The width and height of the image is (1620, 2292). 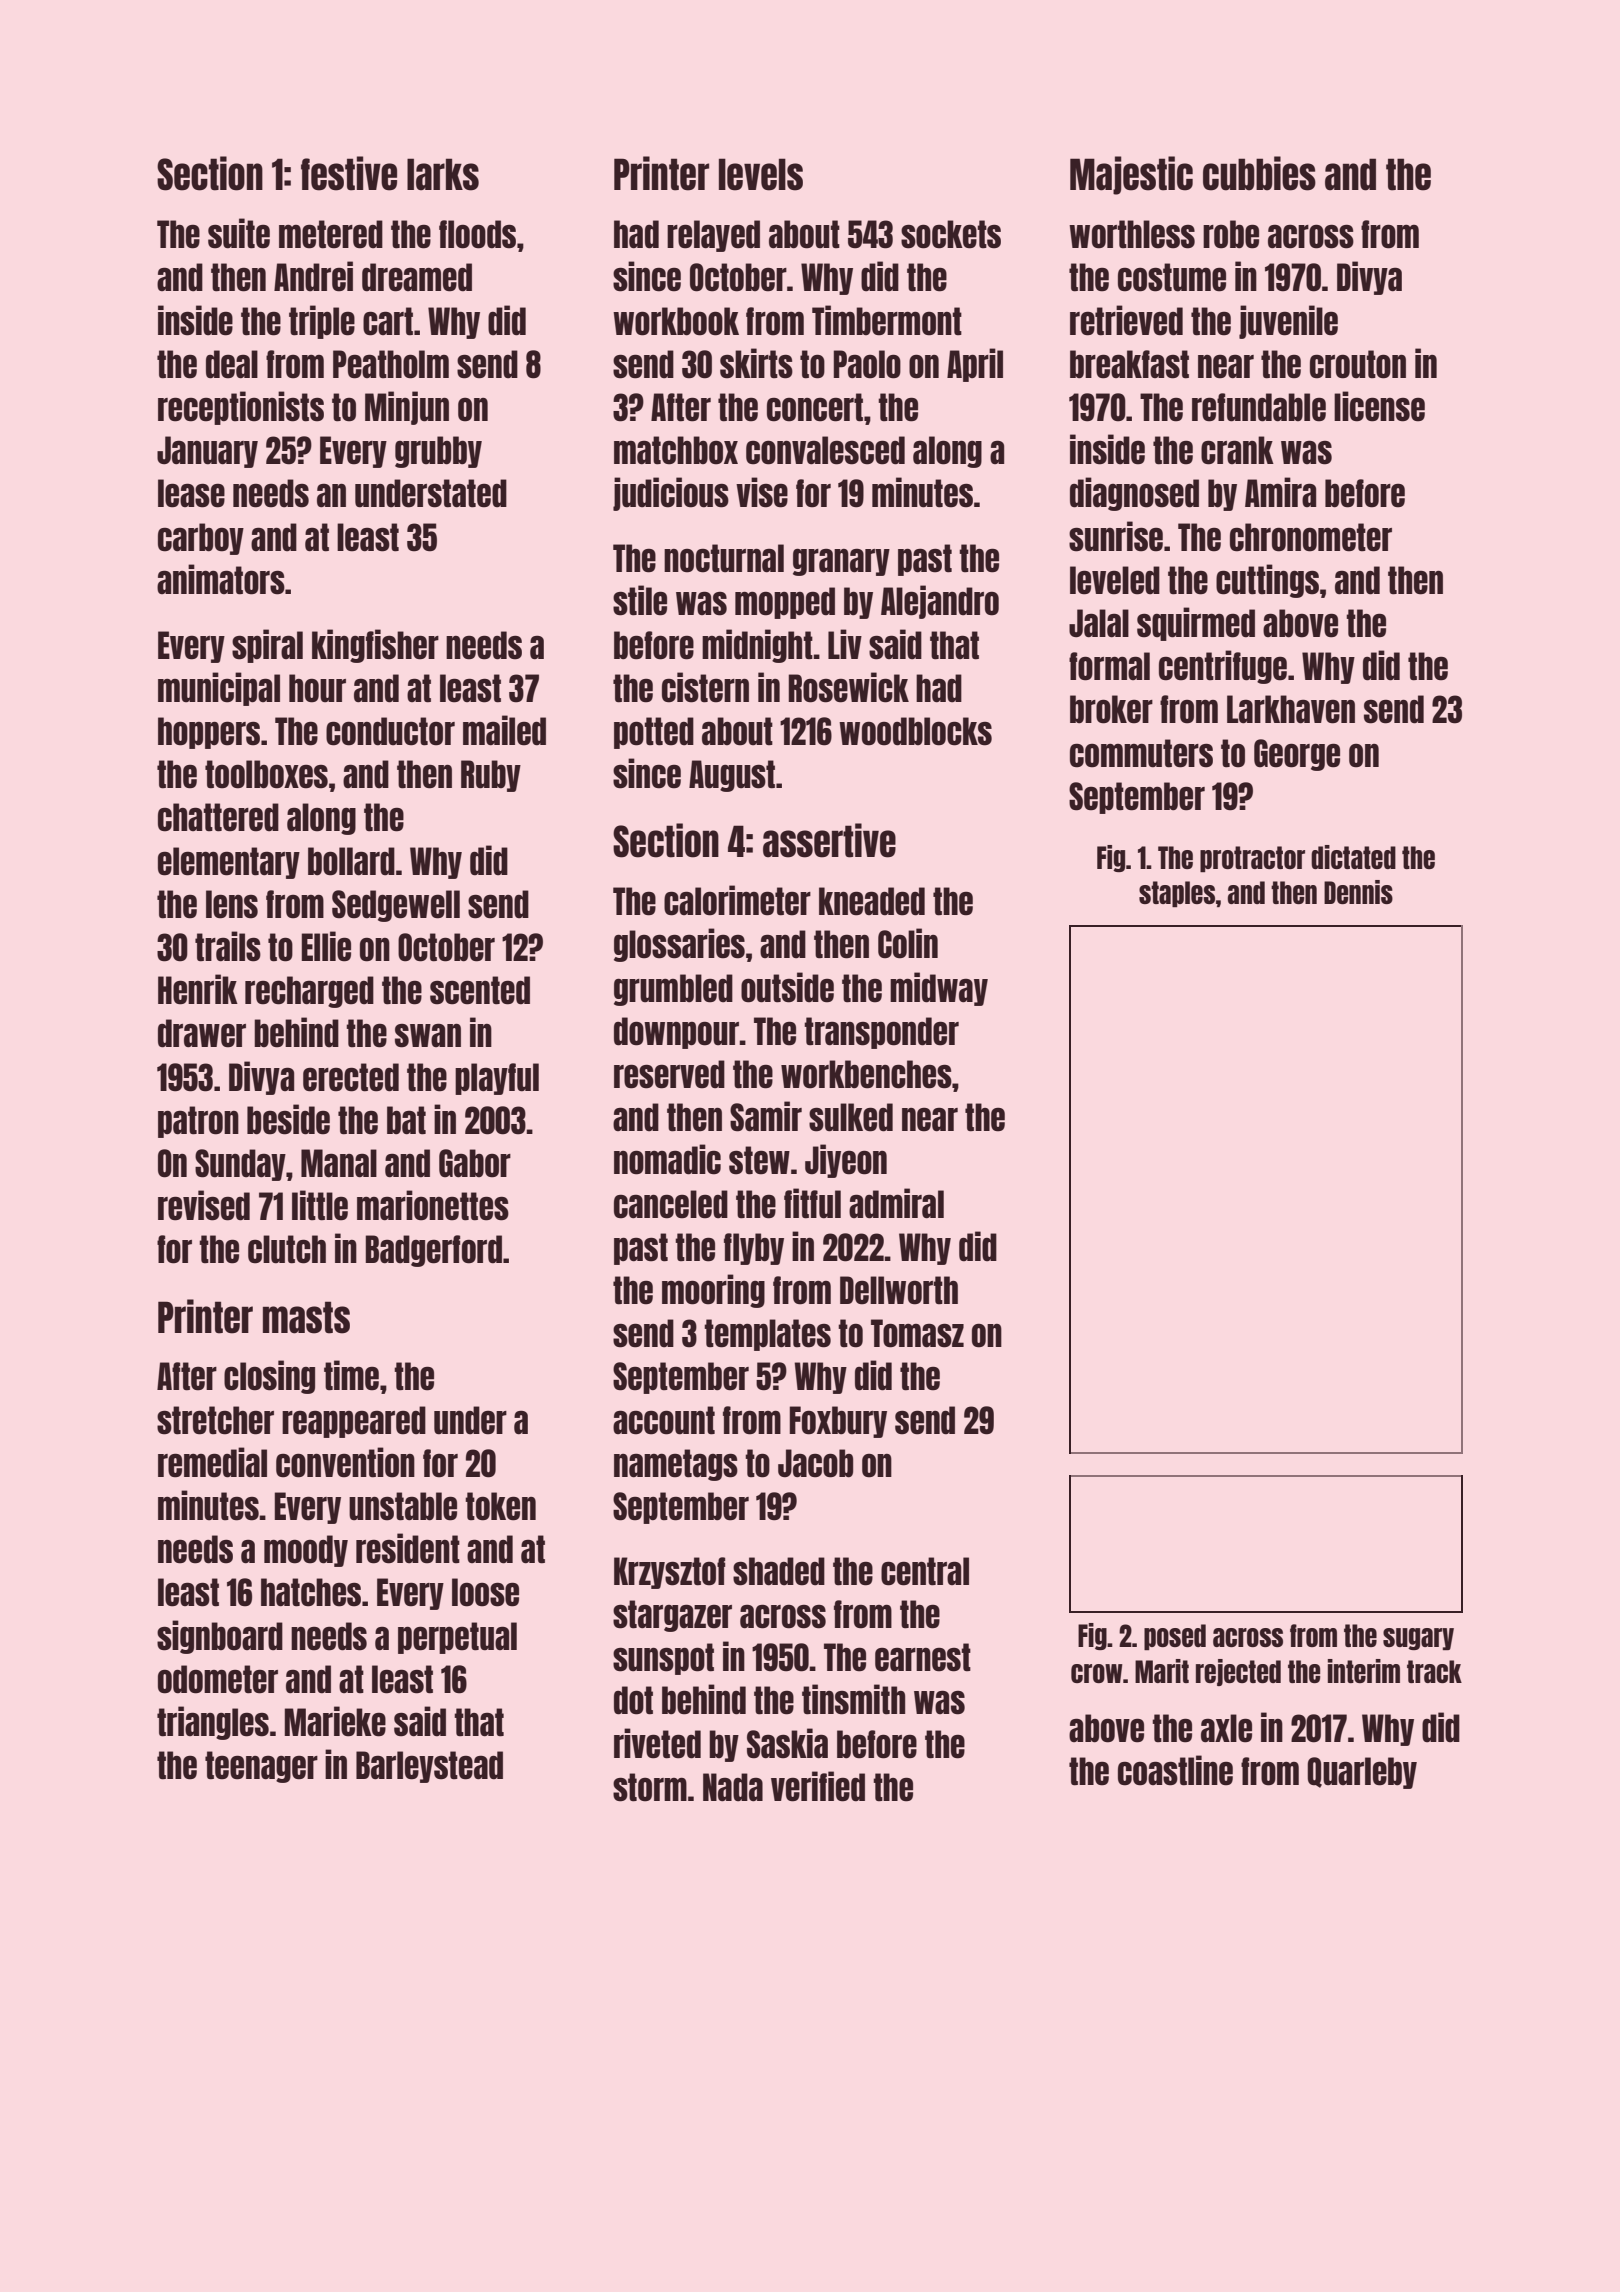 What do you see at coordinates (818, 1786) in the image?
I see `verified` at bounding box center [818, 1786].
